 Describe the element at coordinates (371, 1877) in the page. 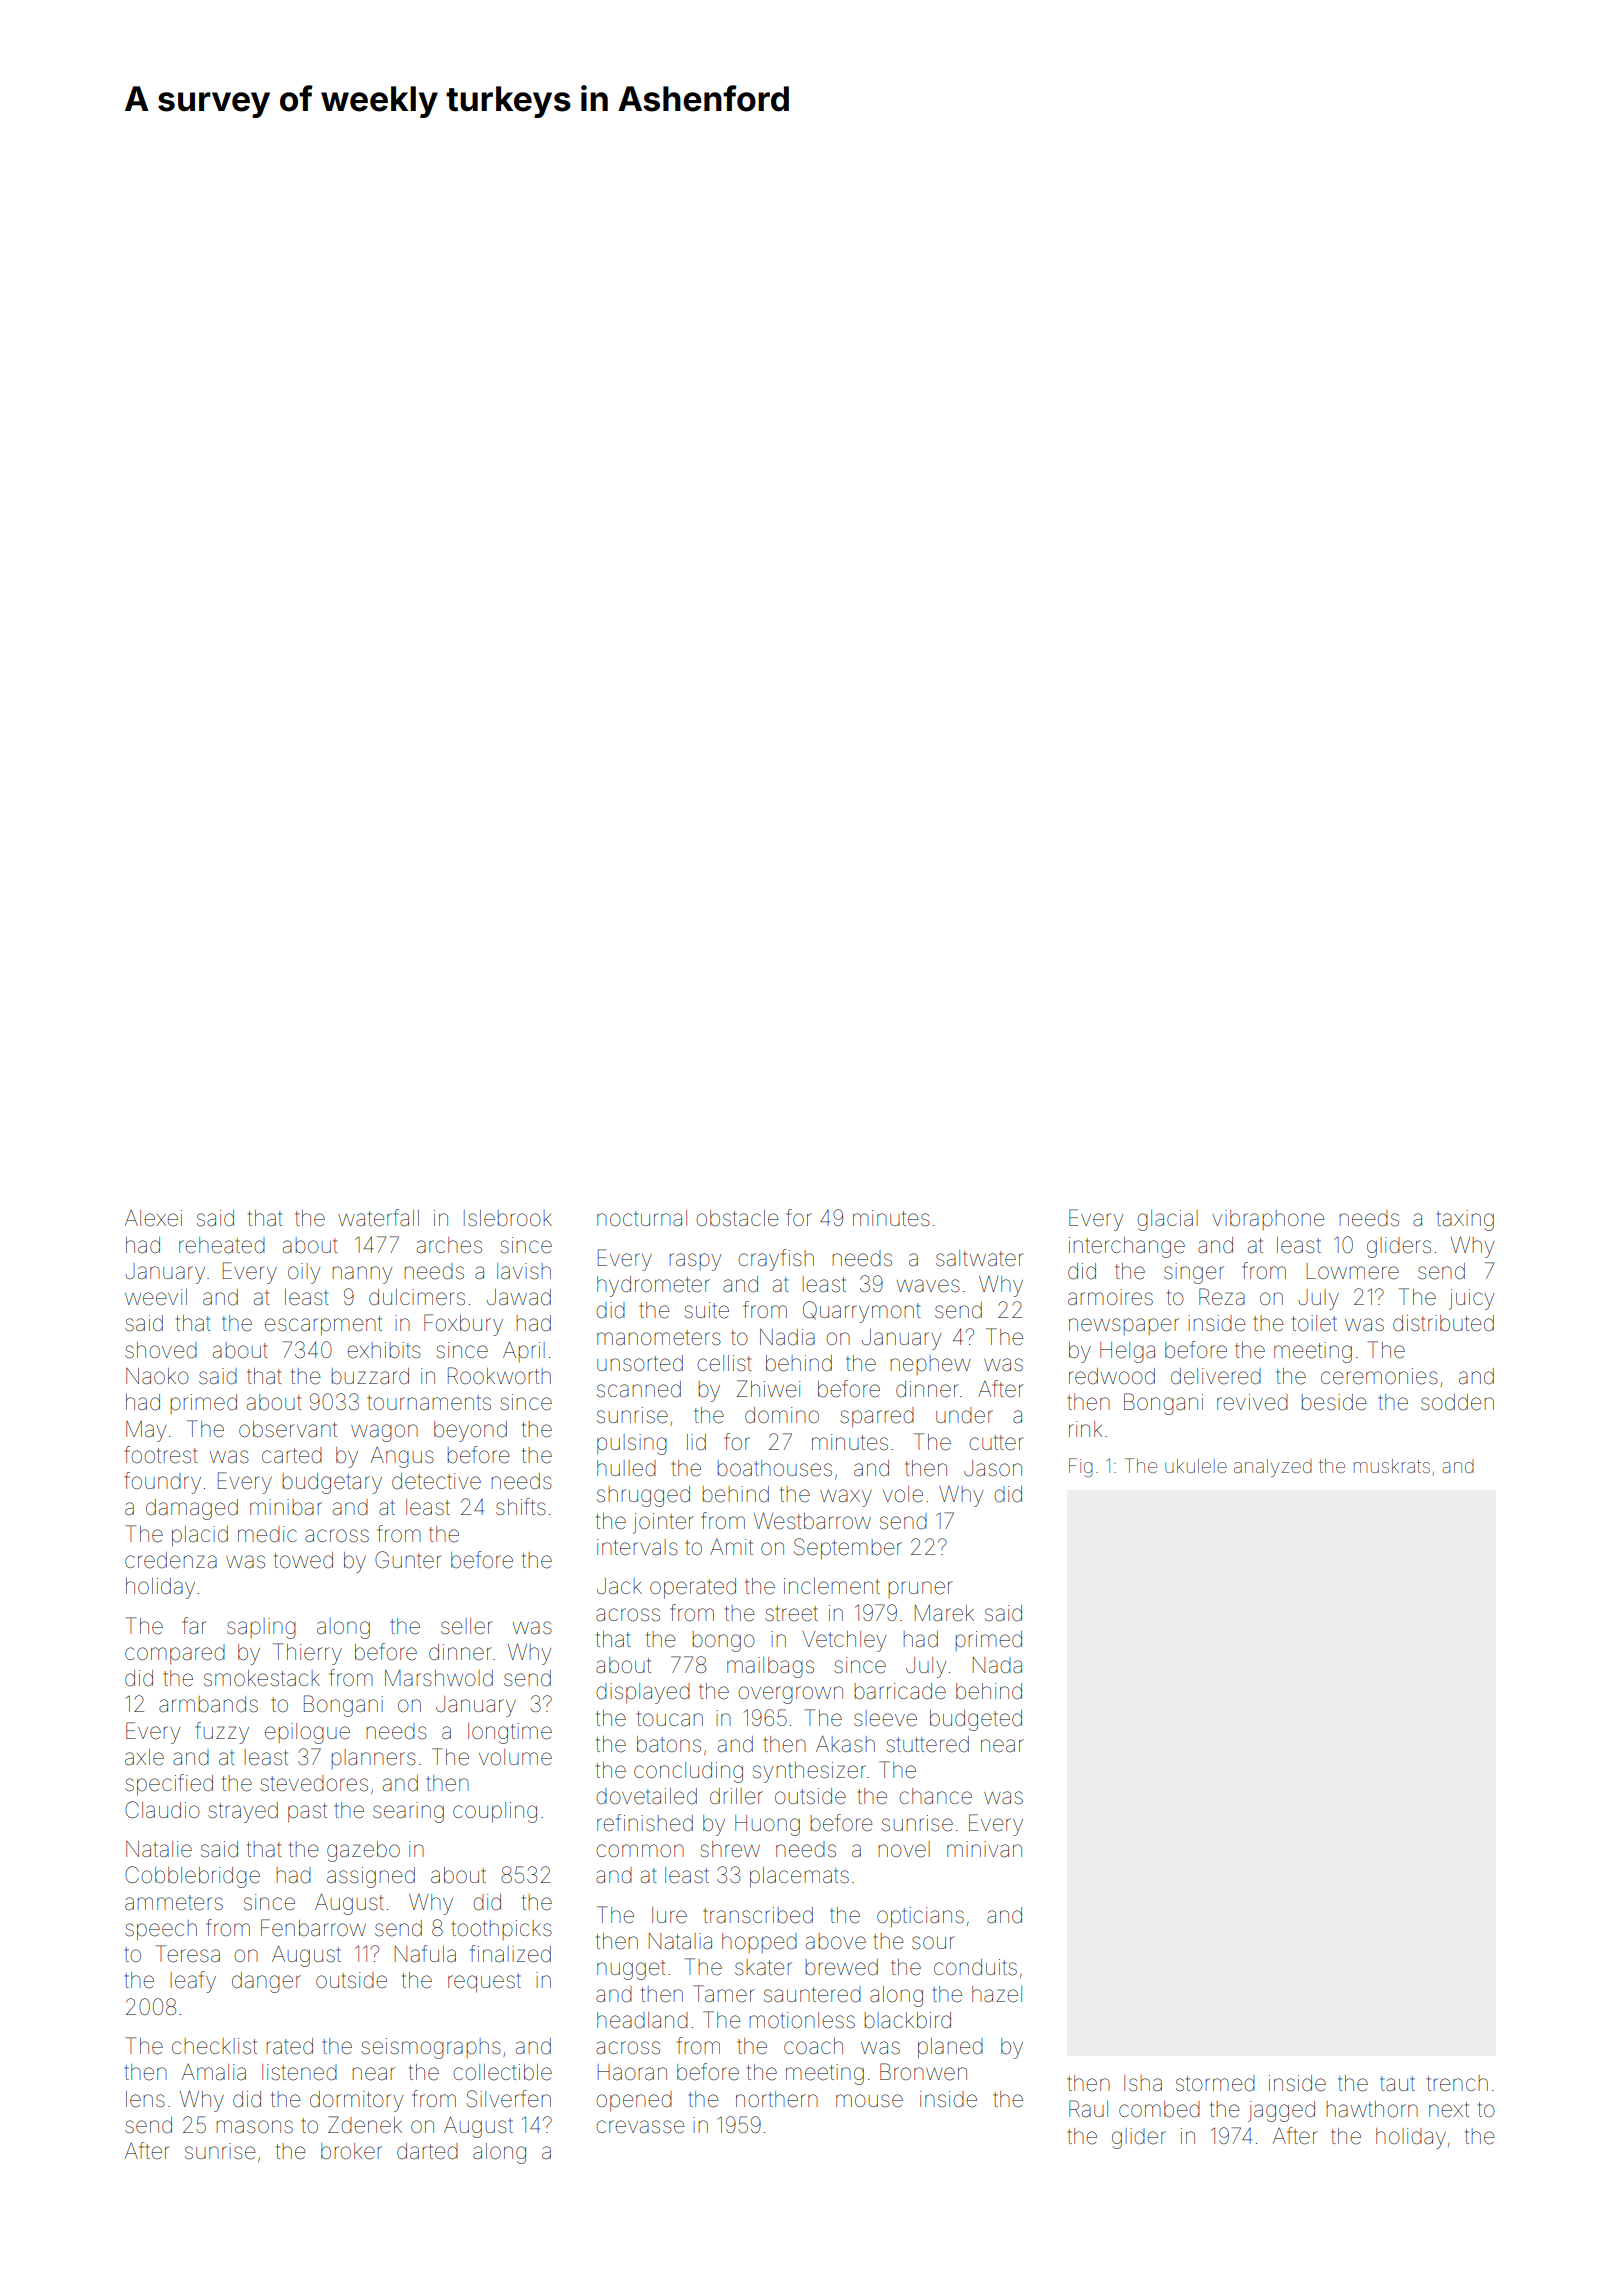

I see `assigned` at that location.
